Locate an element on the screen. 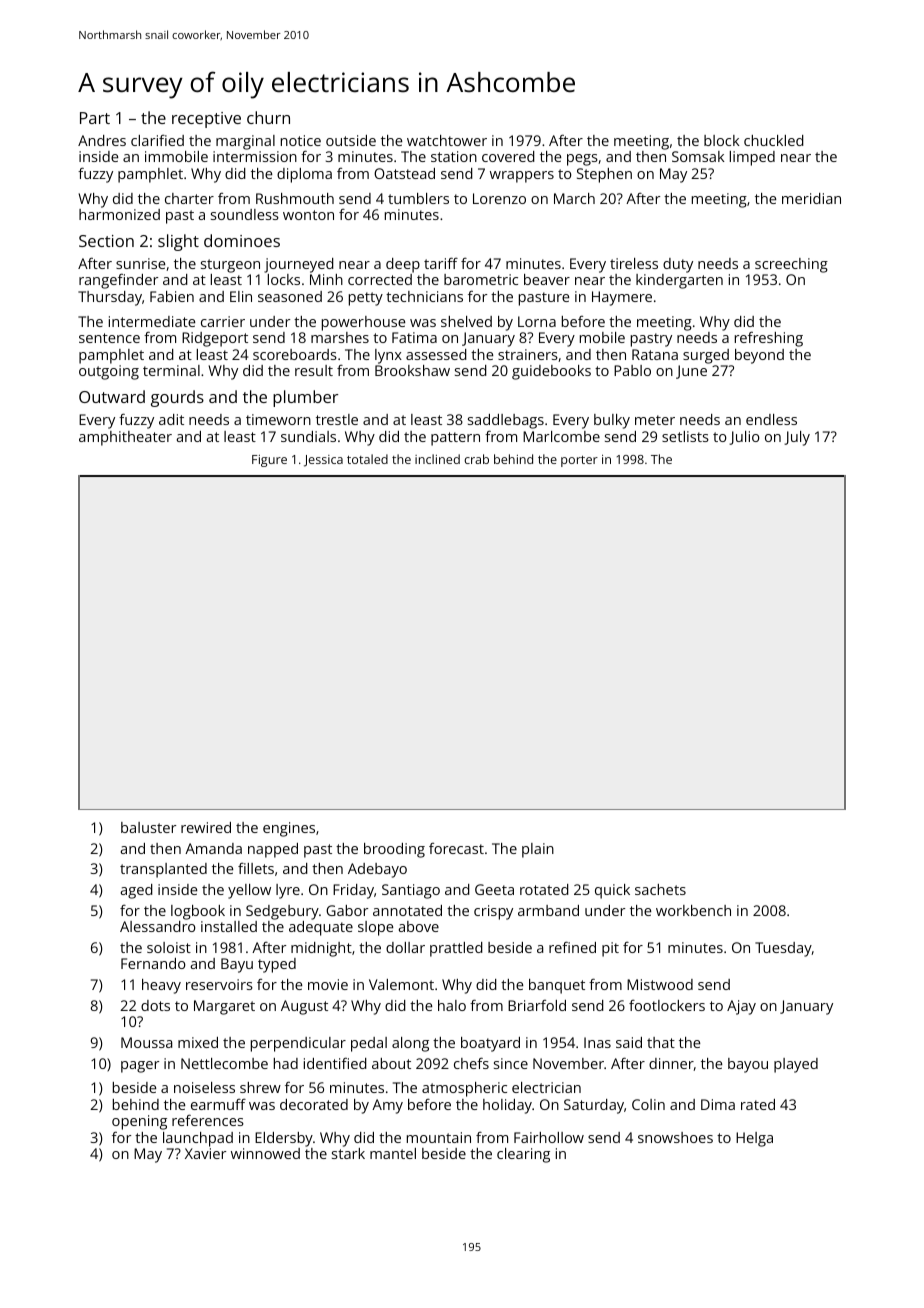 The width and height of the screenshot is (924, 1308). engines is located at coordinates (289, 829).
